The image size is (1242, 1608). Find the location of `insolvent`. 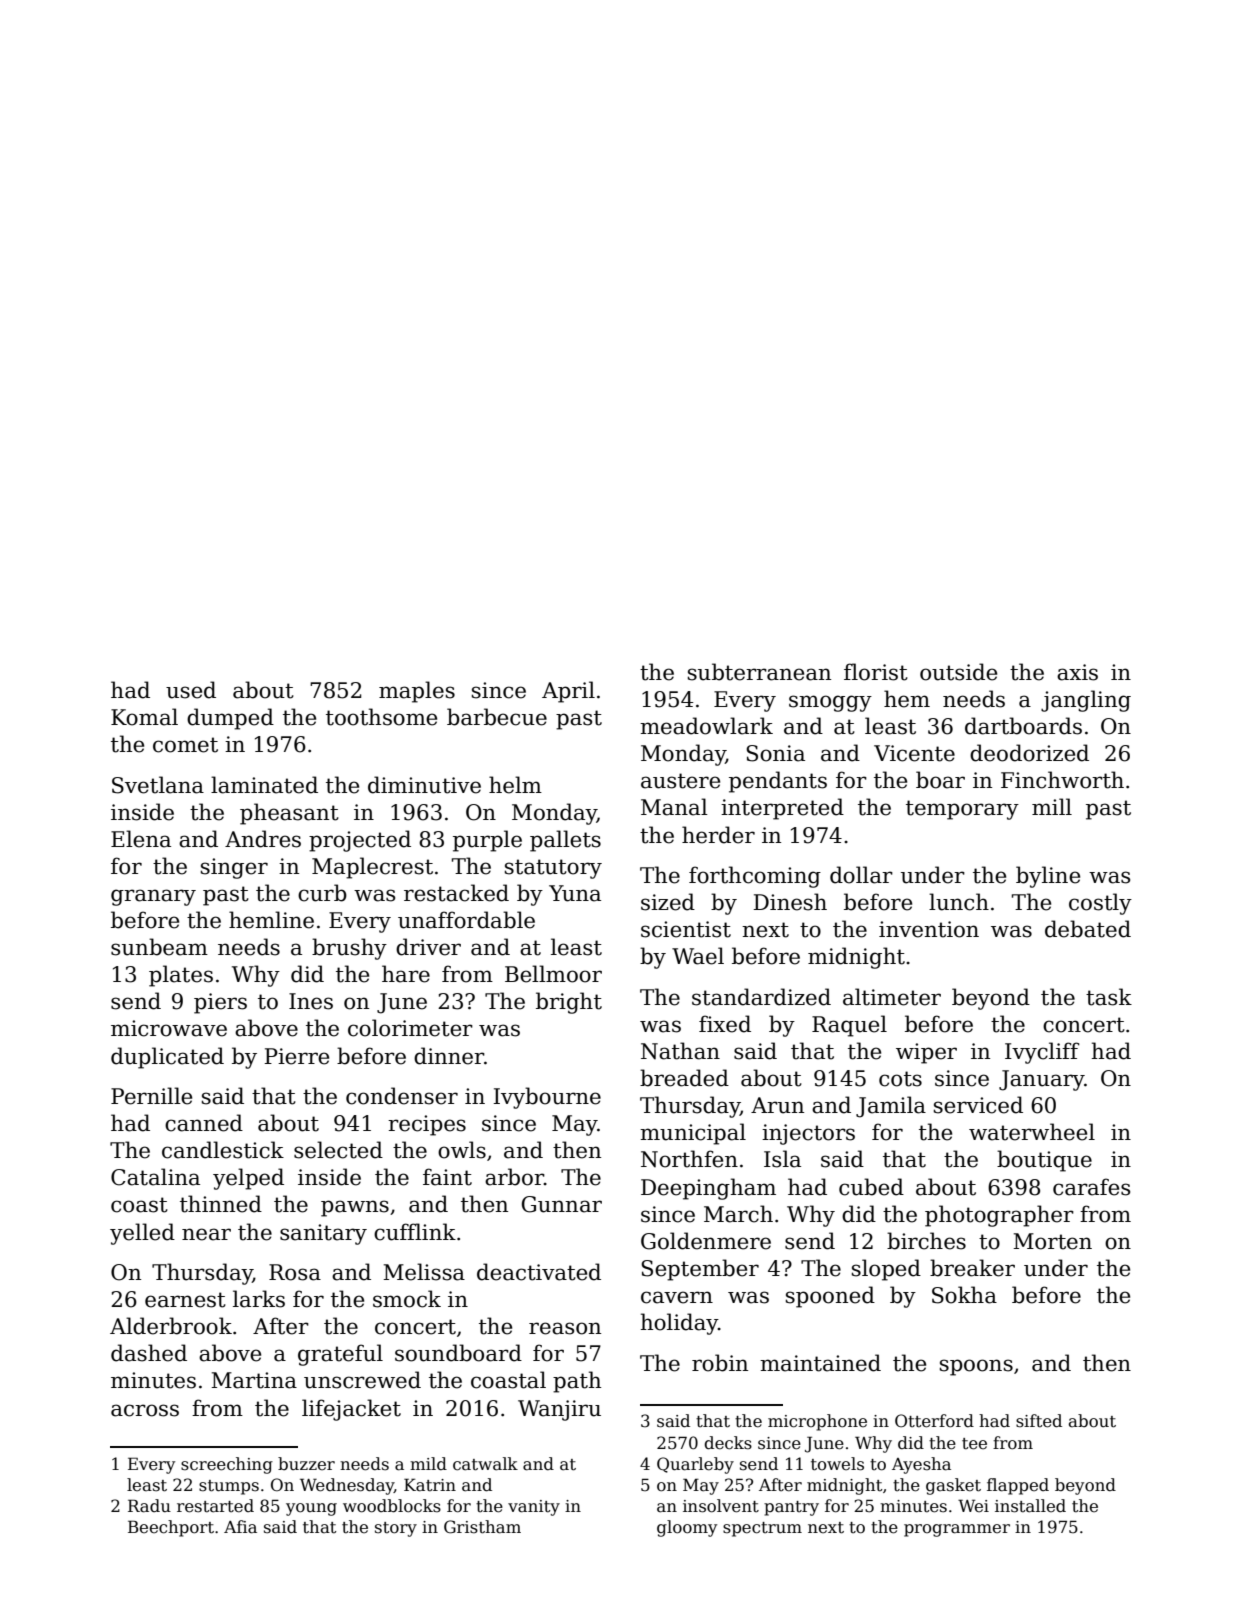

insolvent is located at coordinates (721, 1506).
